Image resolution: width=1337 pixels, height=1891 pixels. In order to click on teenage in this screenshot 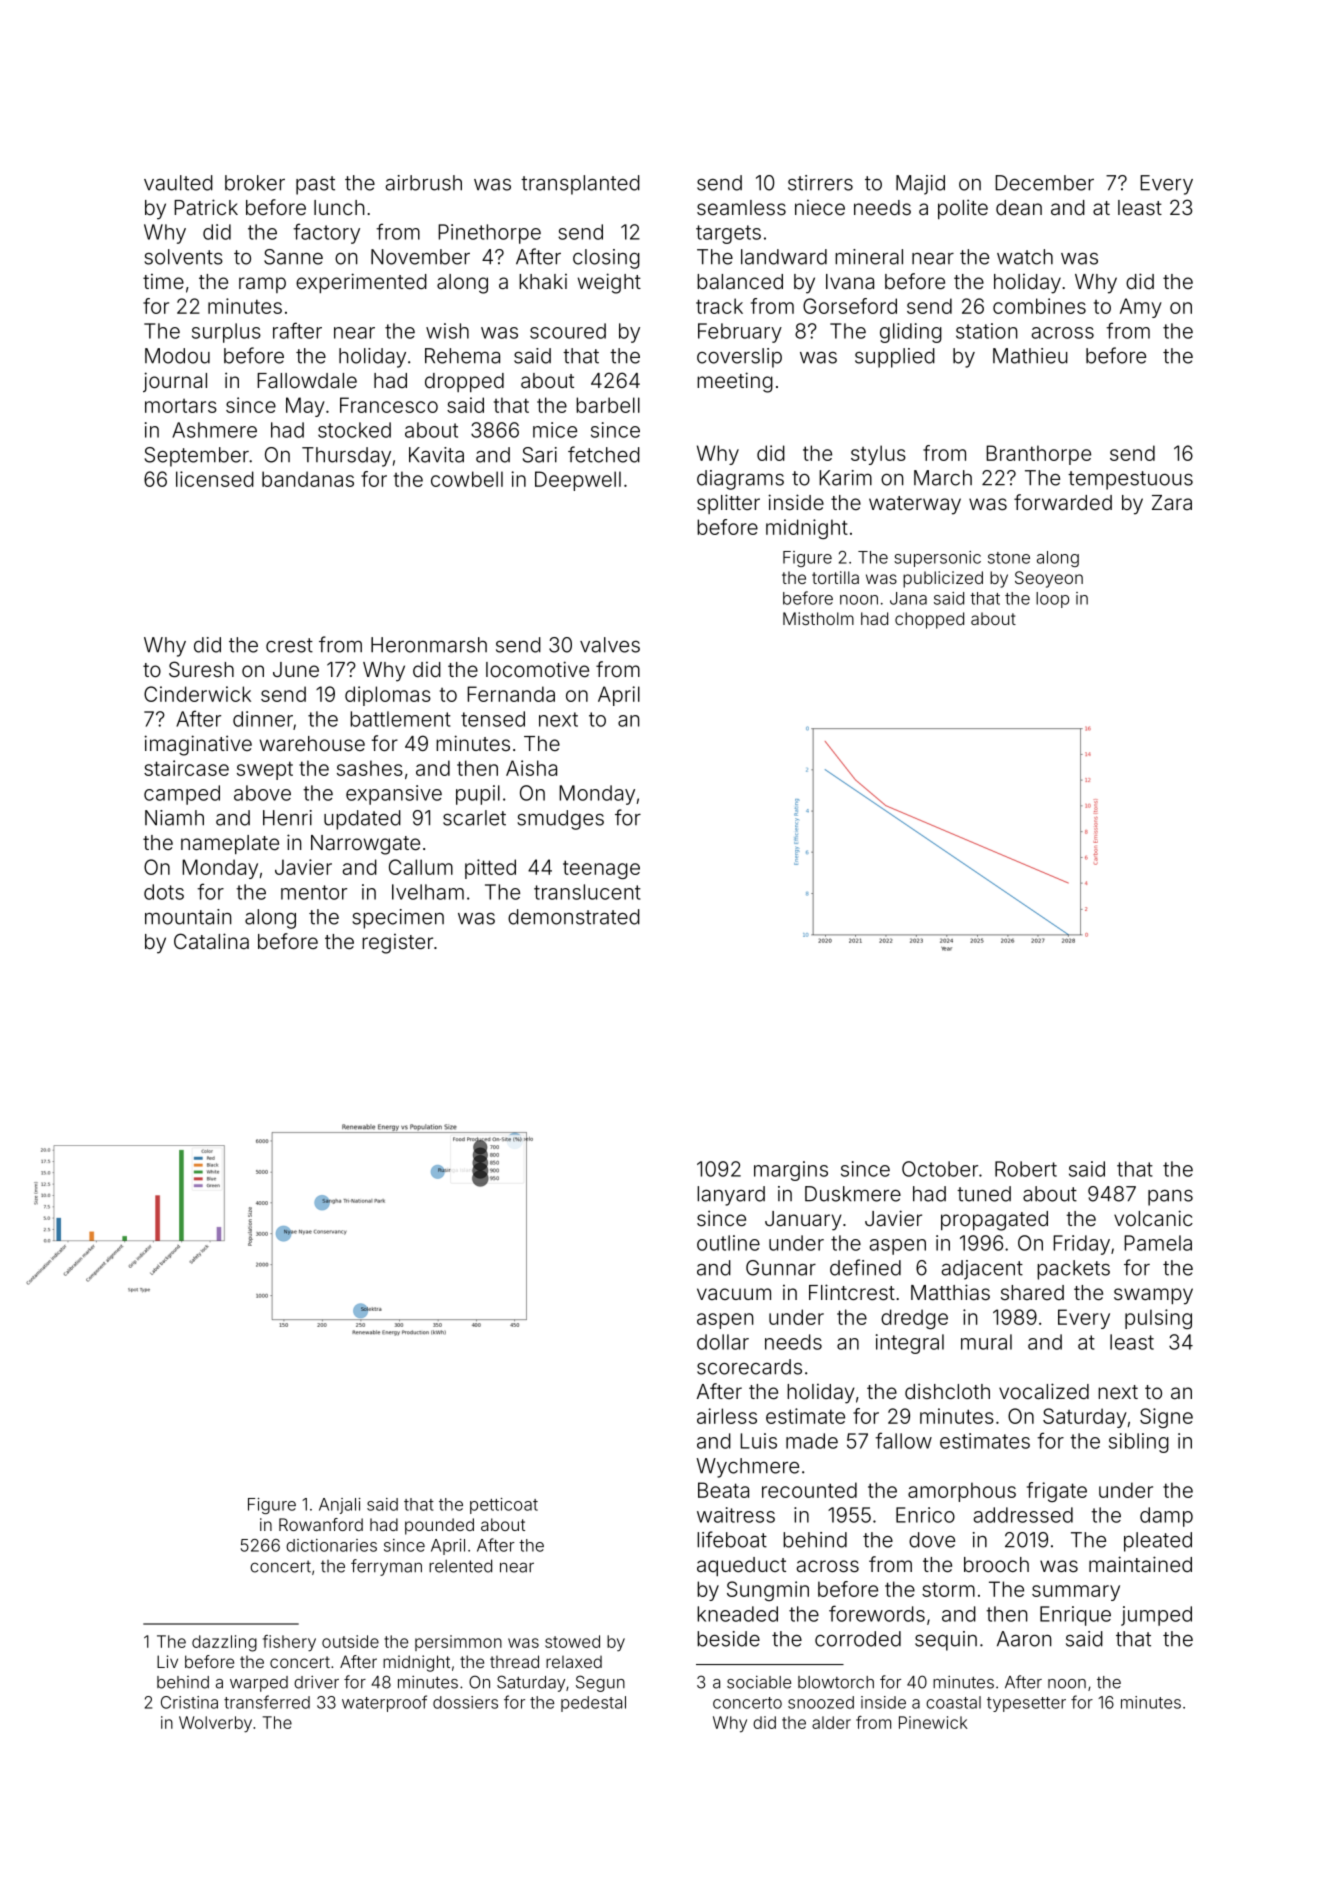, I will do `click(601, 869)`.
